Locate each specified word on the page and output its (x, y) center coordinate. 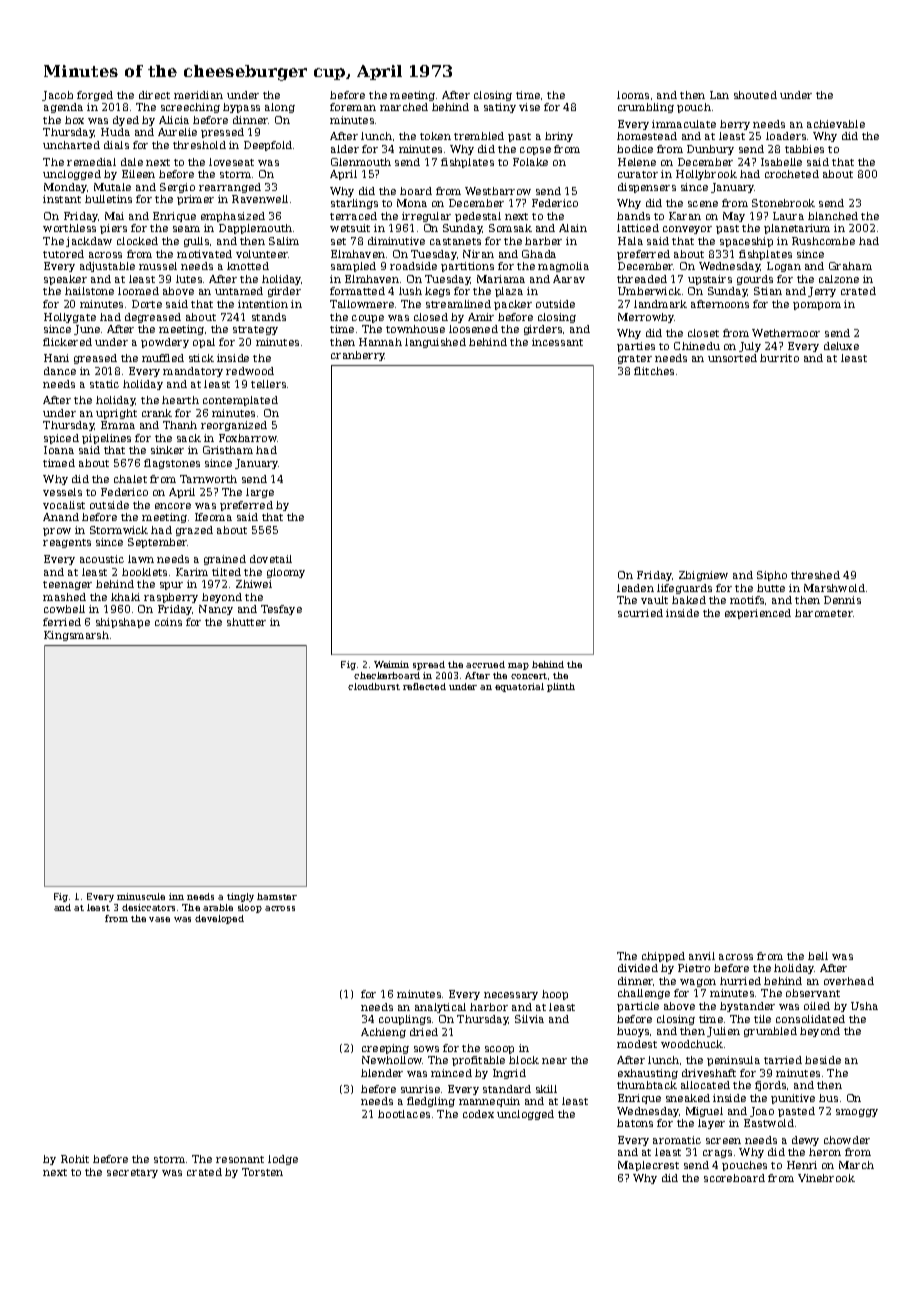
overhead (849, 981)
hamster (277, 896)
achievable (836, 124)
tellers (268, 384)
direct (154, 95)
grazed (194, 531)
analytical (440, 1008)
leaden (635, 588)
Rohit (75, 1159)
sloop (250, 908)
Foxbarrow (248, 438)
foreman (353, 107)
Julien (723, 1032)
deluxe (841, 346)
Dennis (842, 600)
